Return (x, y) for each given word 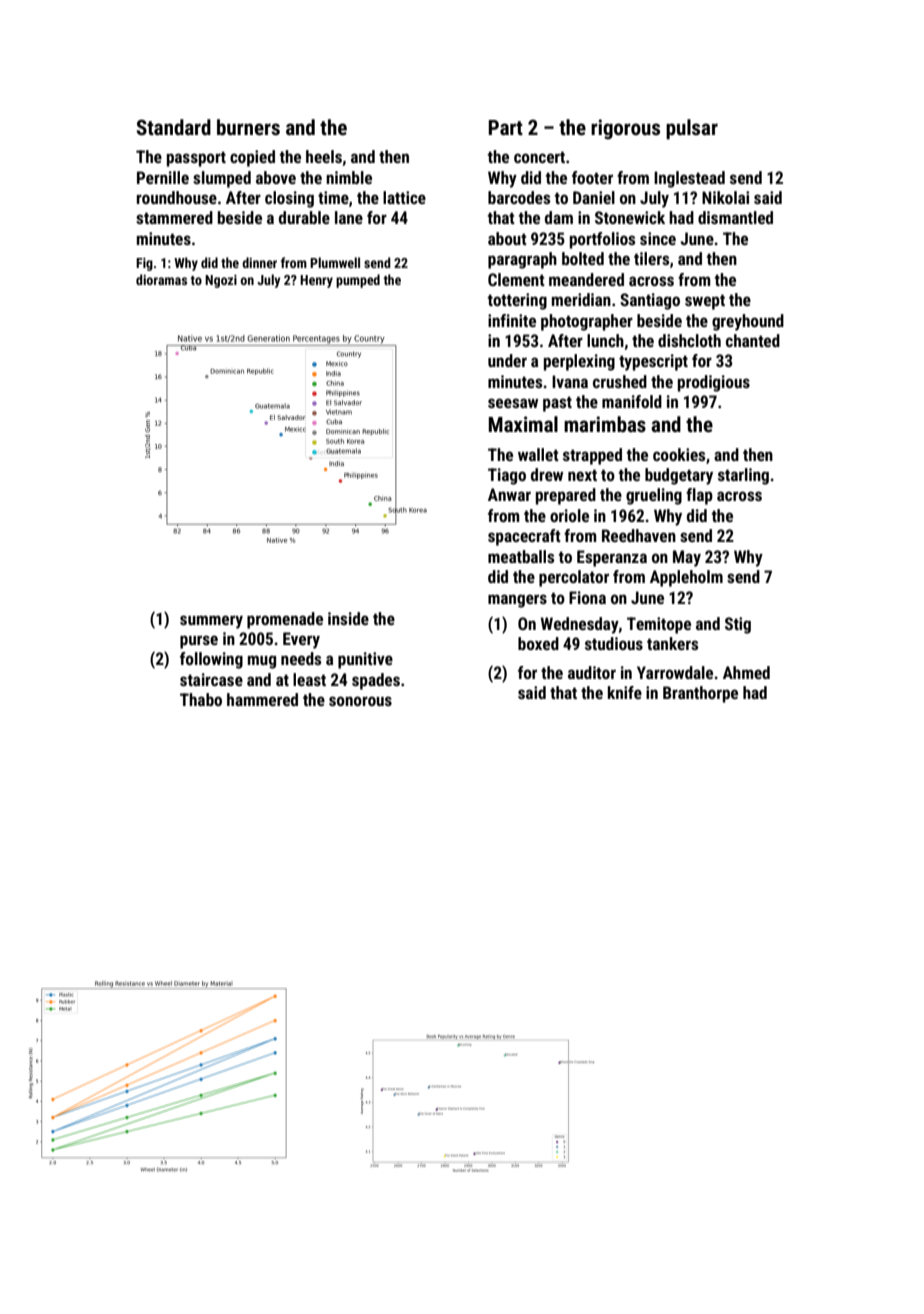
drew (547, 474)
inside (348, 618)
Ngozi (221, 281)
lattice (404, 197)
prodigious (714, 383)
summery (211, 622)
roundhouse (177, 197)
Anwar (509, 494)
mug (262, 662)
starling (743, 476)
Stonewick (630, 217)
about (507, 238)
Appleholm (686, 578)
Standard (173, 127)
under (507, 360)
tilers (651, 258)
